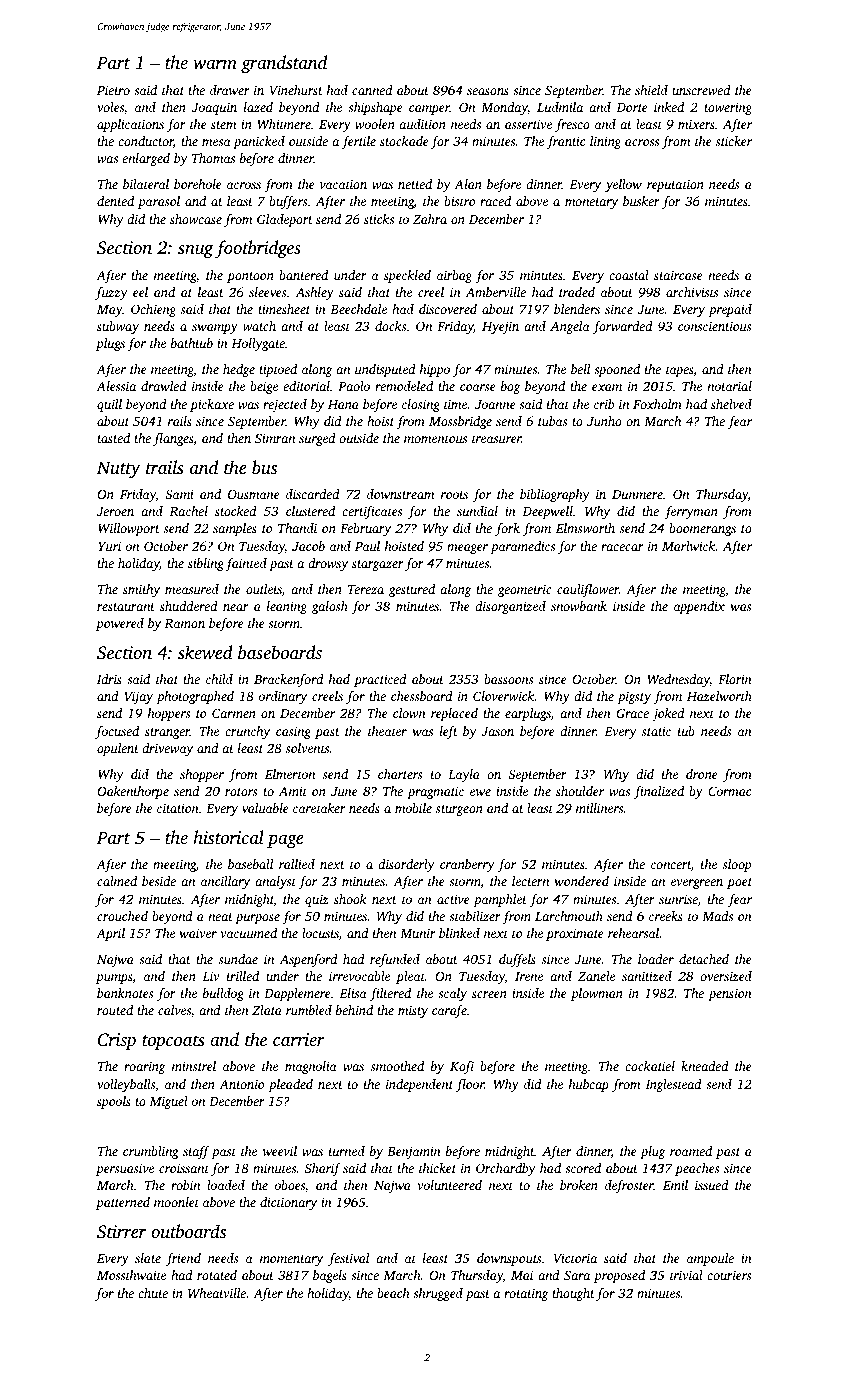 This image has height=1400, width=849. Describe the element at coordinates (525, 591) in the image. I see `geometric` at that location.
